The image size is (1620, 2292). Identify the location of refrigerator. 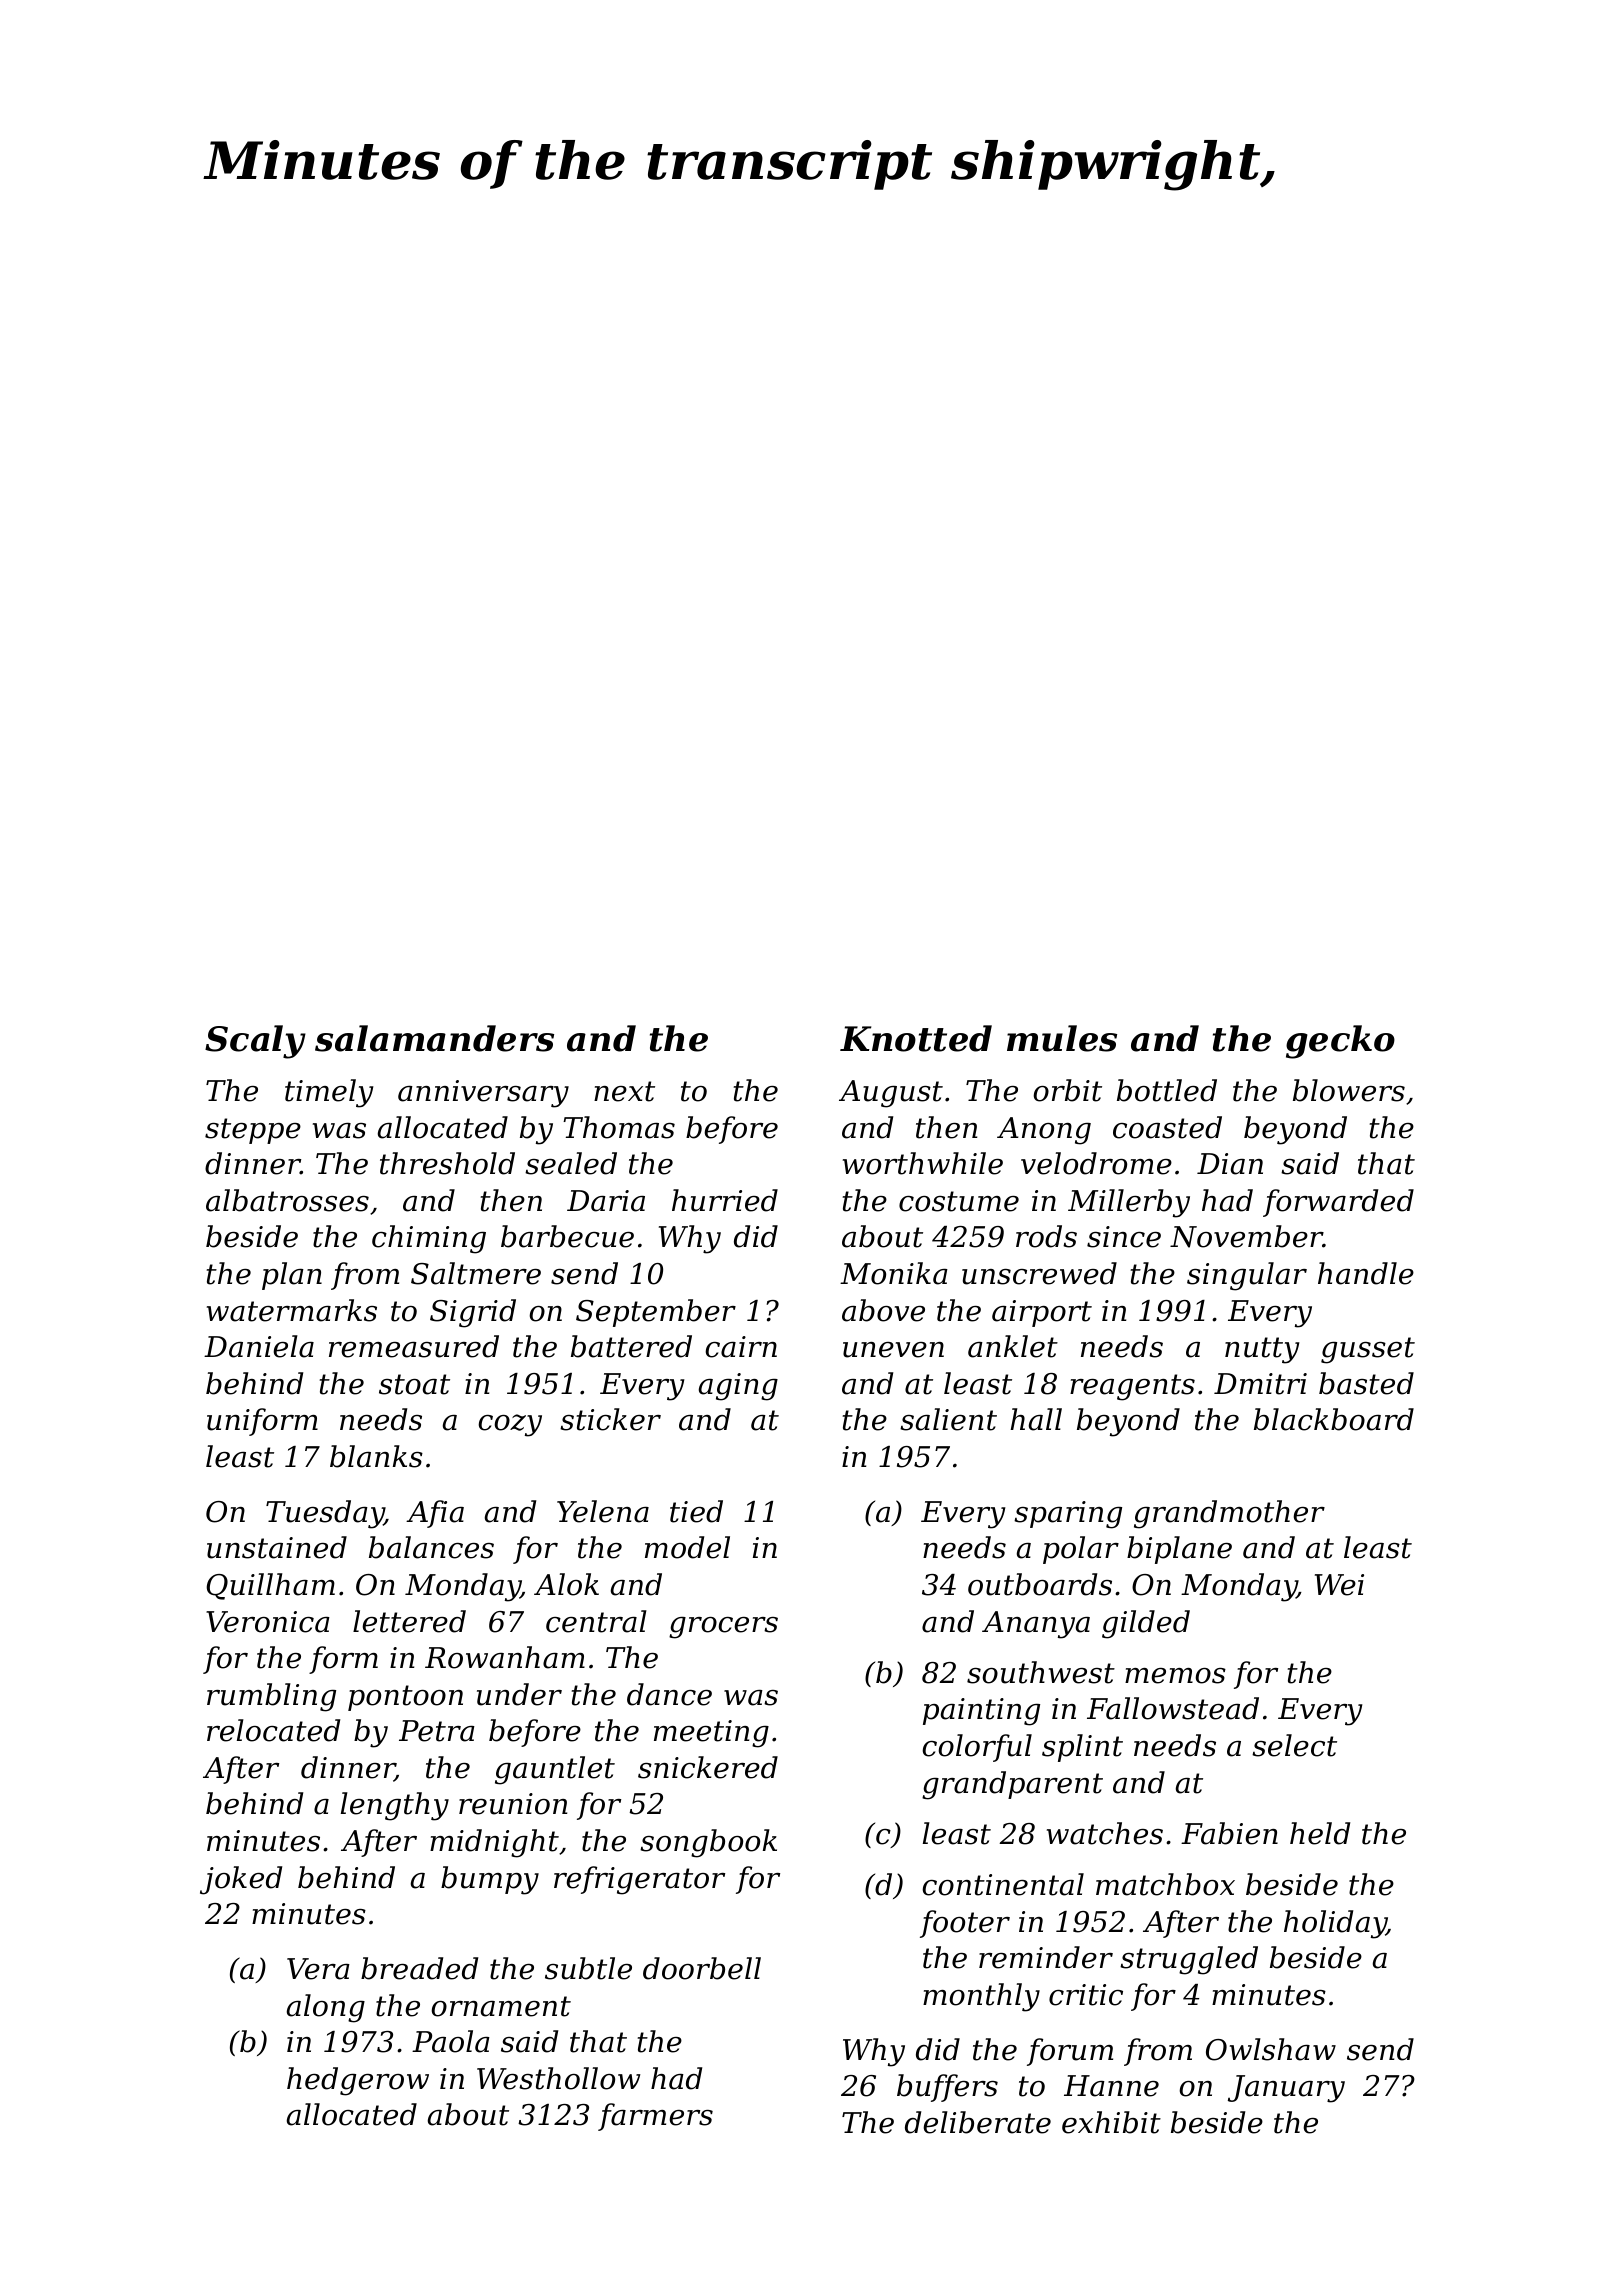
(639, 1880).
